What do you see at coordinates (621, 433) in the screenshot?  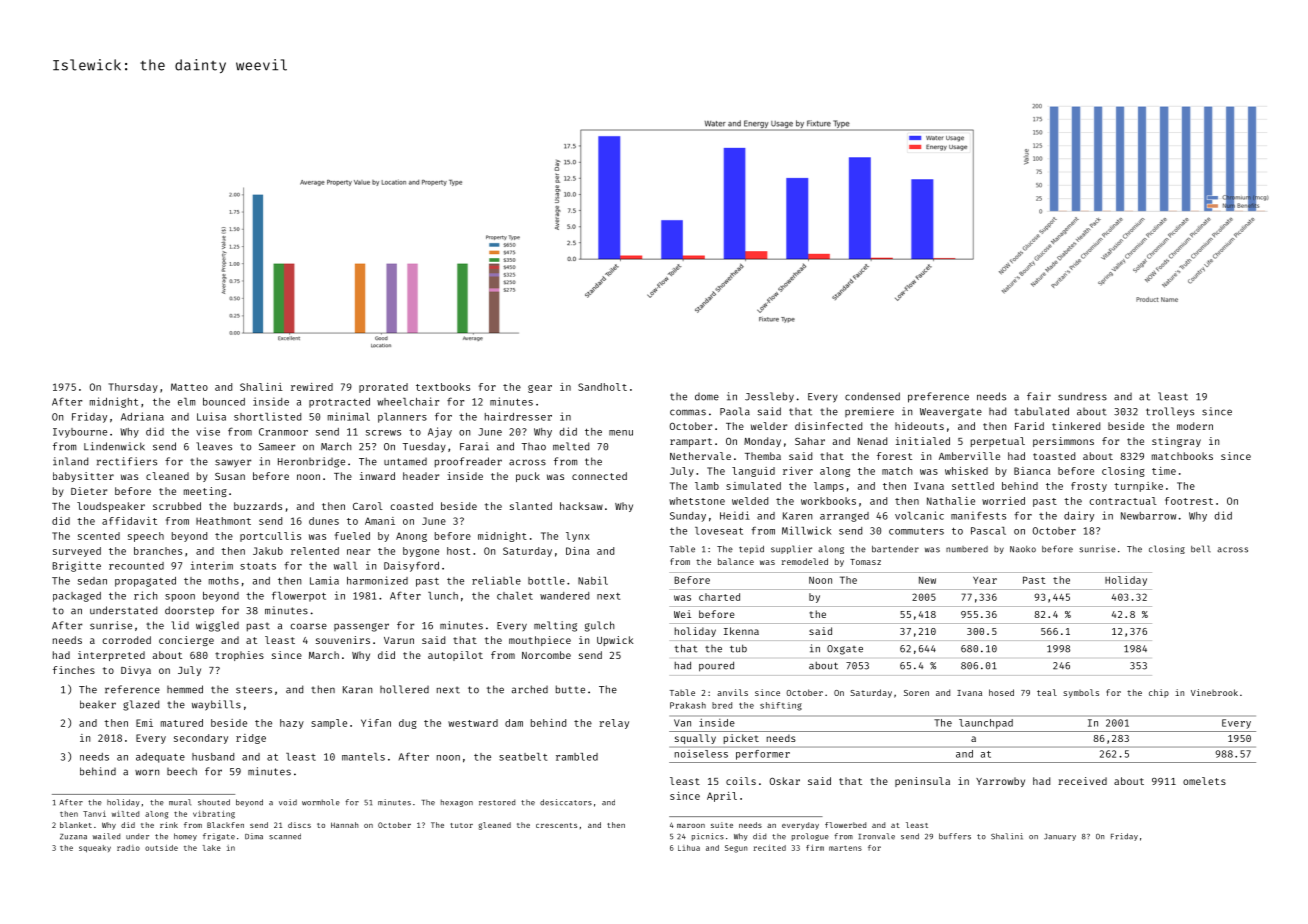 I see `menu` at bounding box center [621, 433].
